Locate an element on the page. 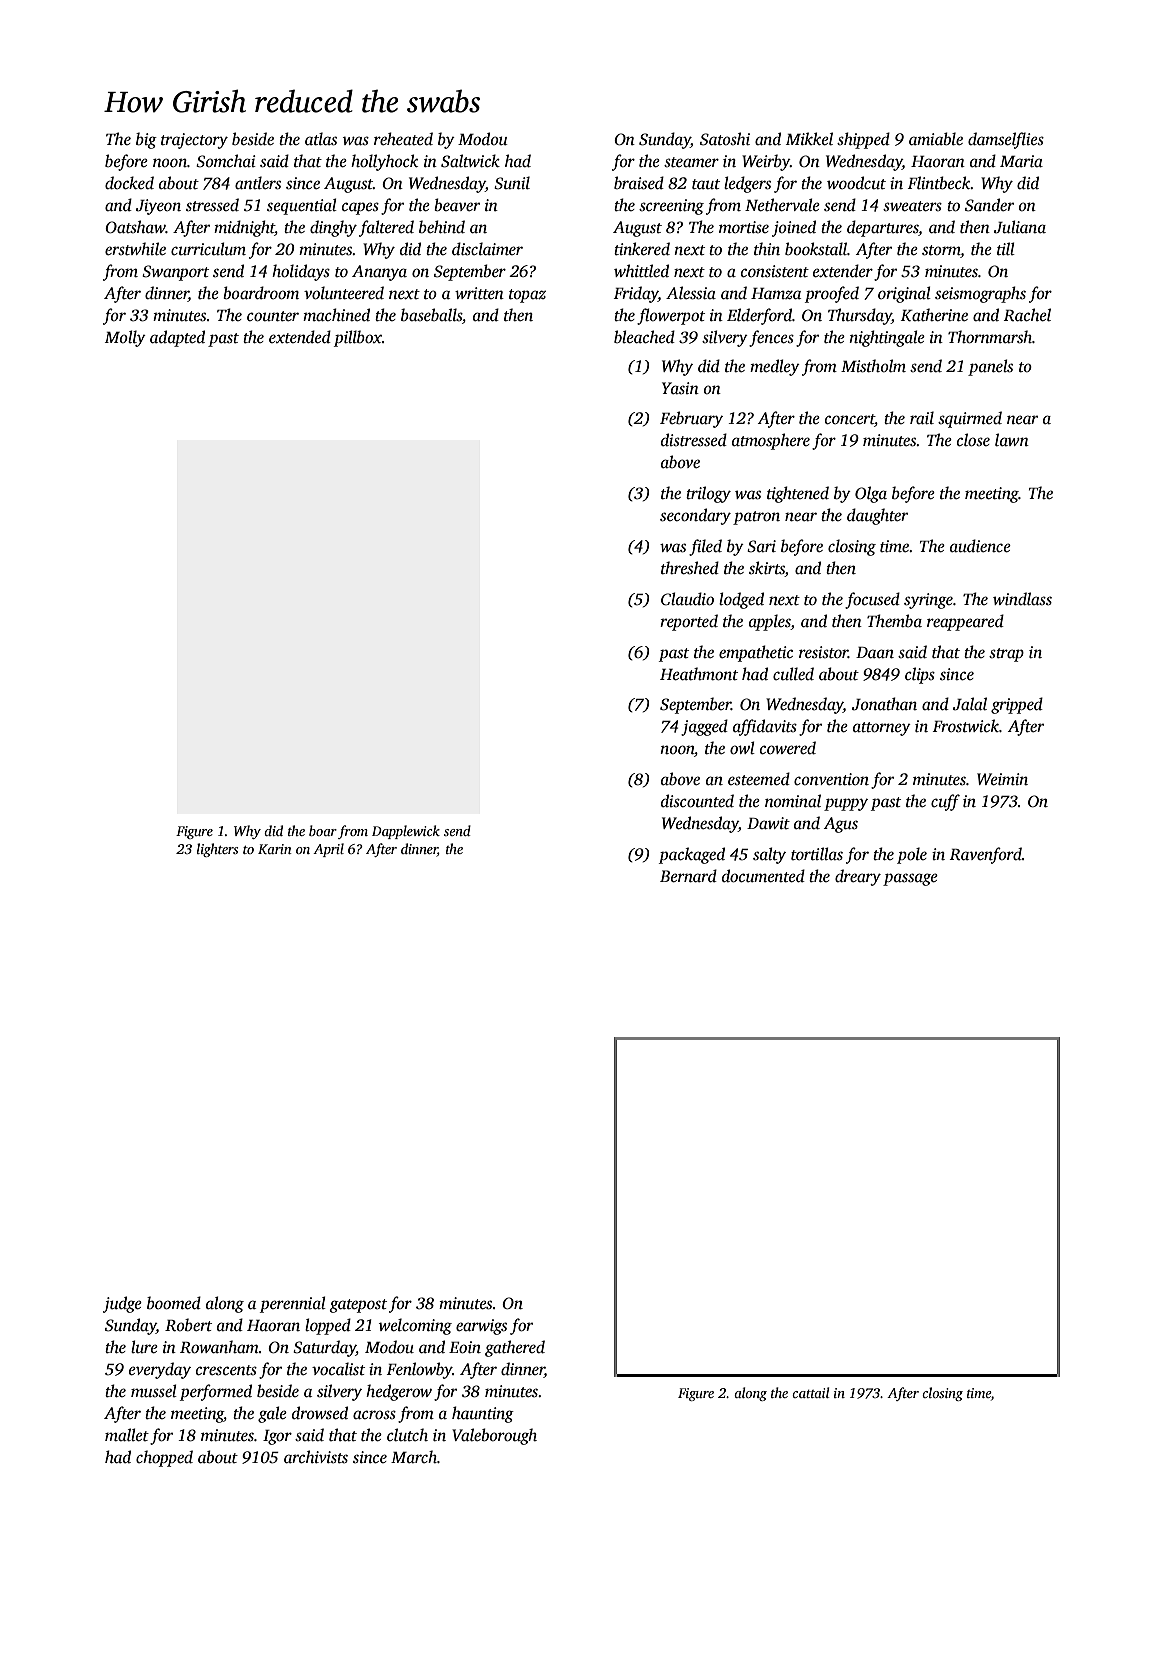 The height and width of the document is (1654, 1165). cattail is located at coordinates (811, 1392).
